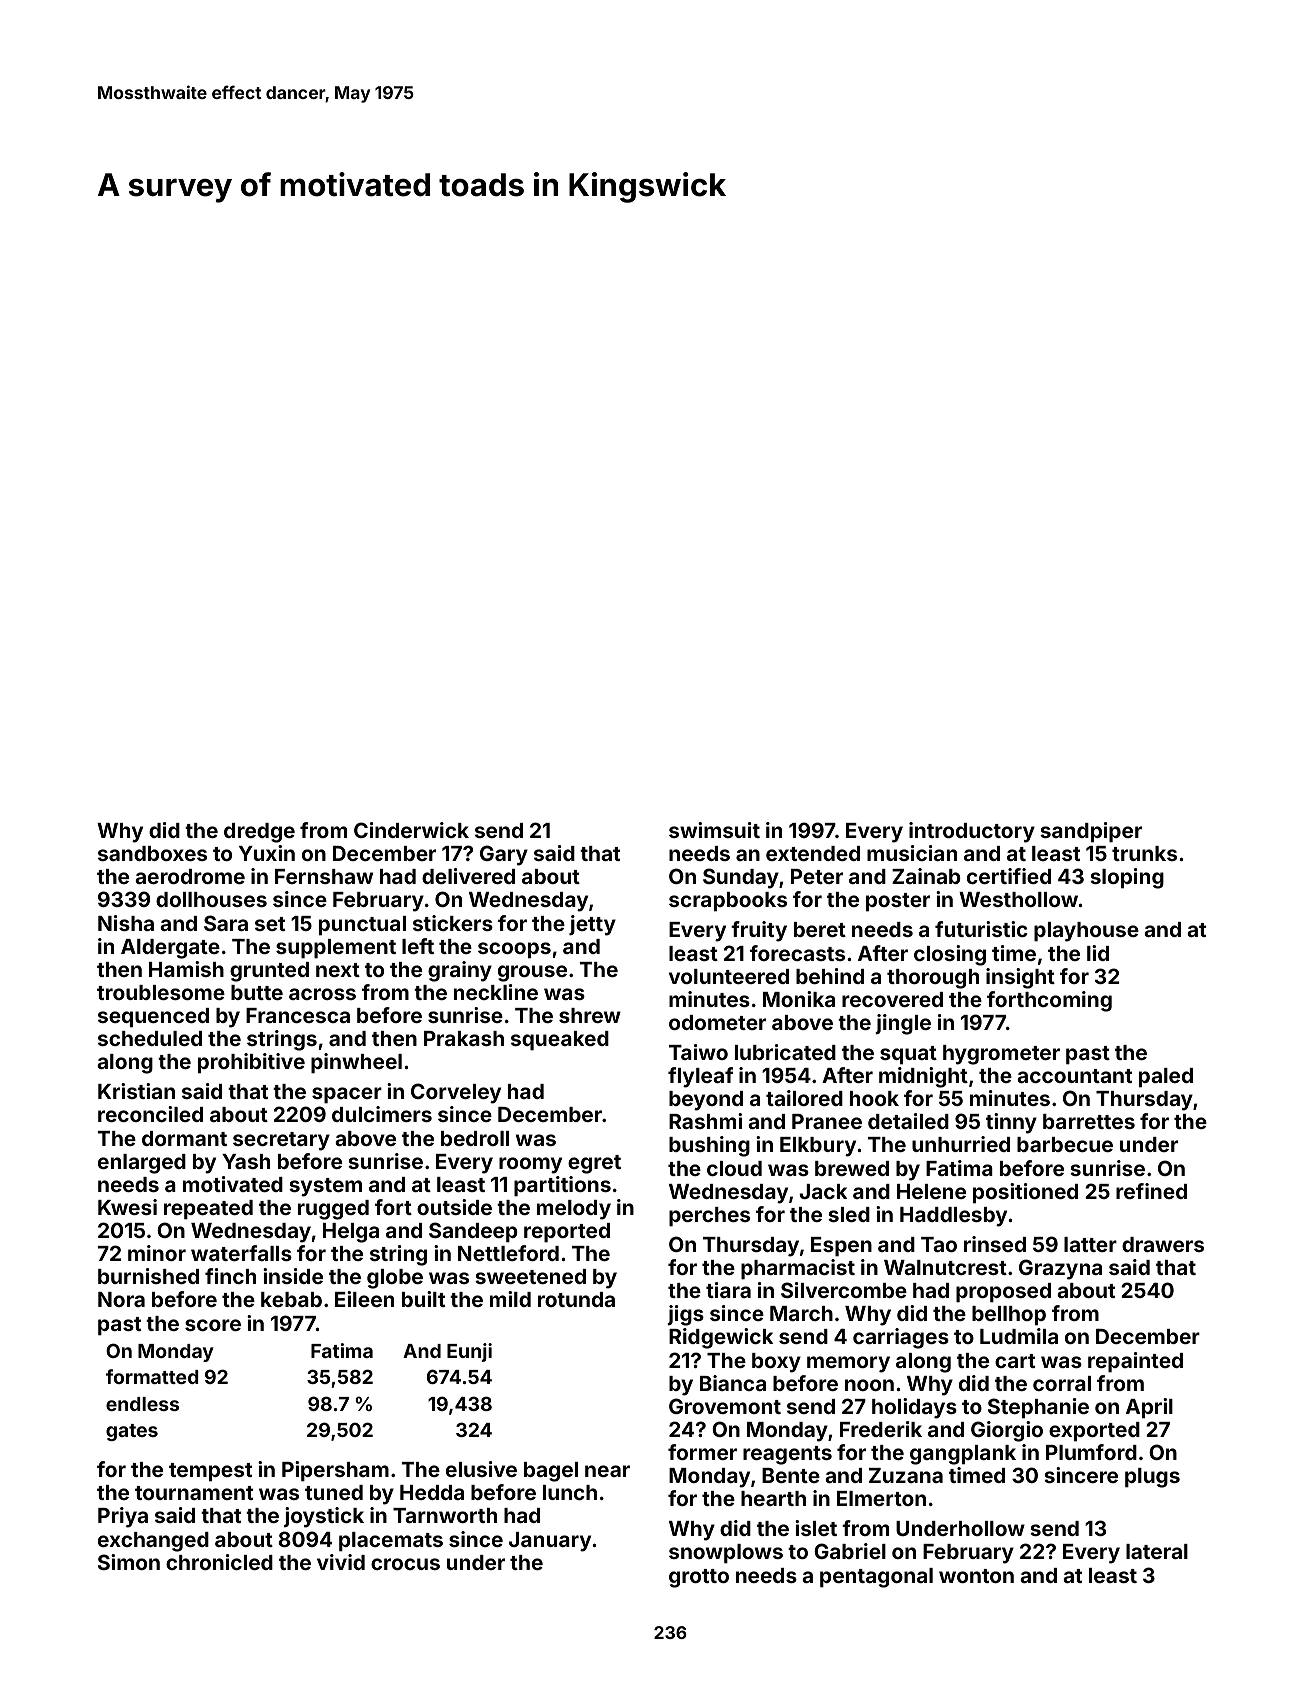 Image resolution: width=1307 pixels, height=1692 pixels. Describe the element at coordinates (530, 1165) in the screenshot. I see `roomy` at that location.
